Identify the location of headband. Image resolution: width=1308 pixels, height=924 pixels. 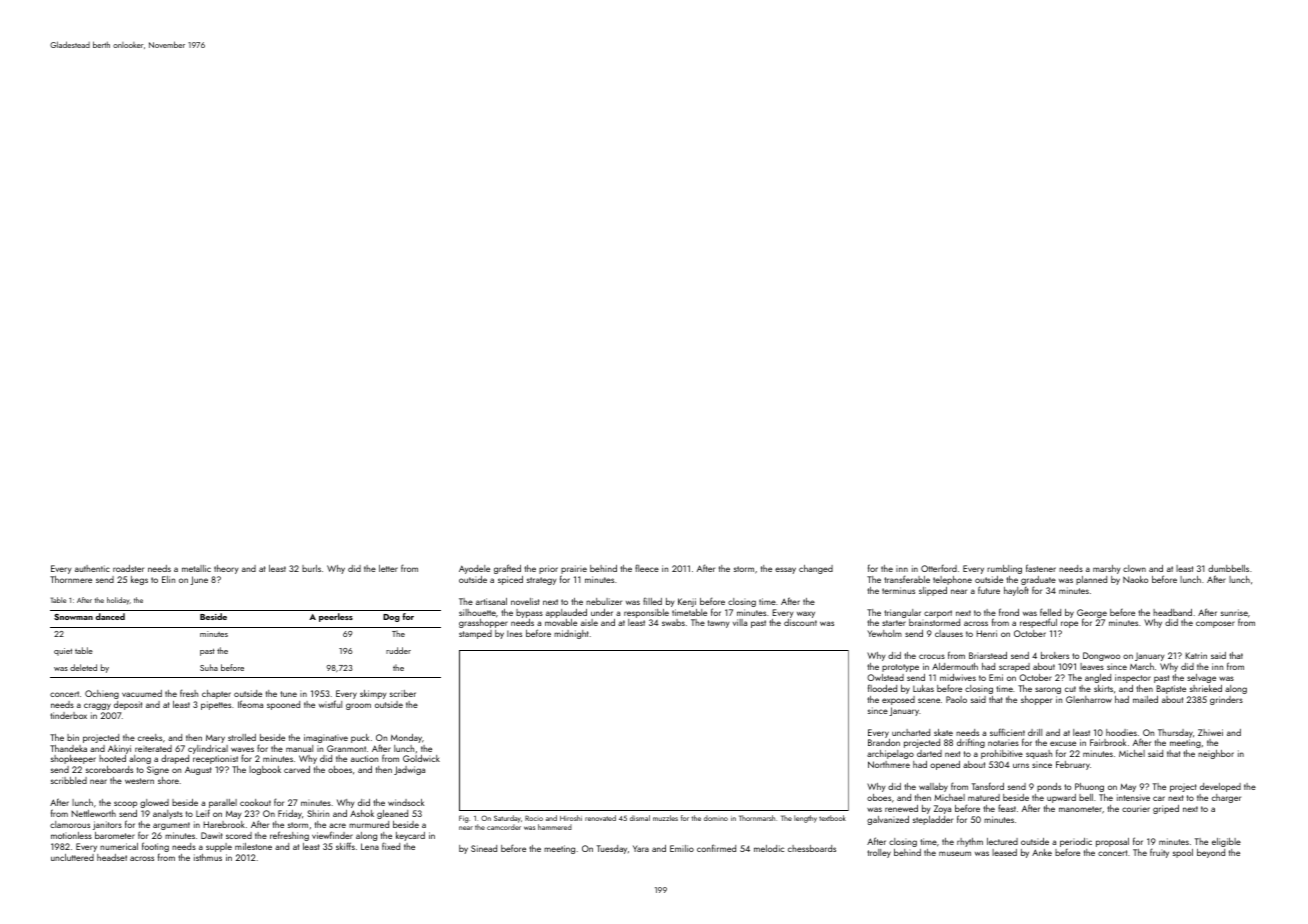
(1172, 612).
